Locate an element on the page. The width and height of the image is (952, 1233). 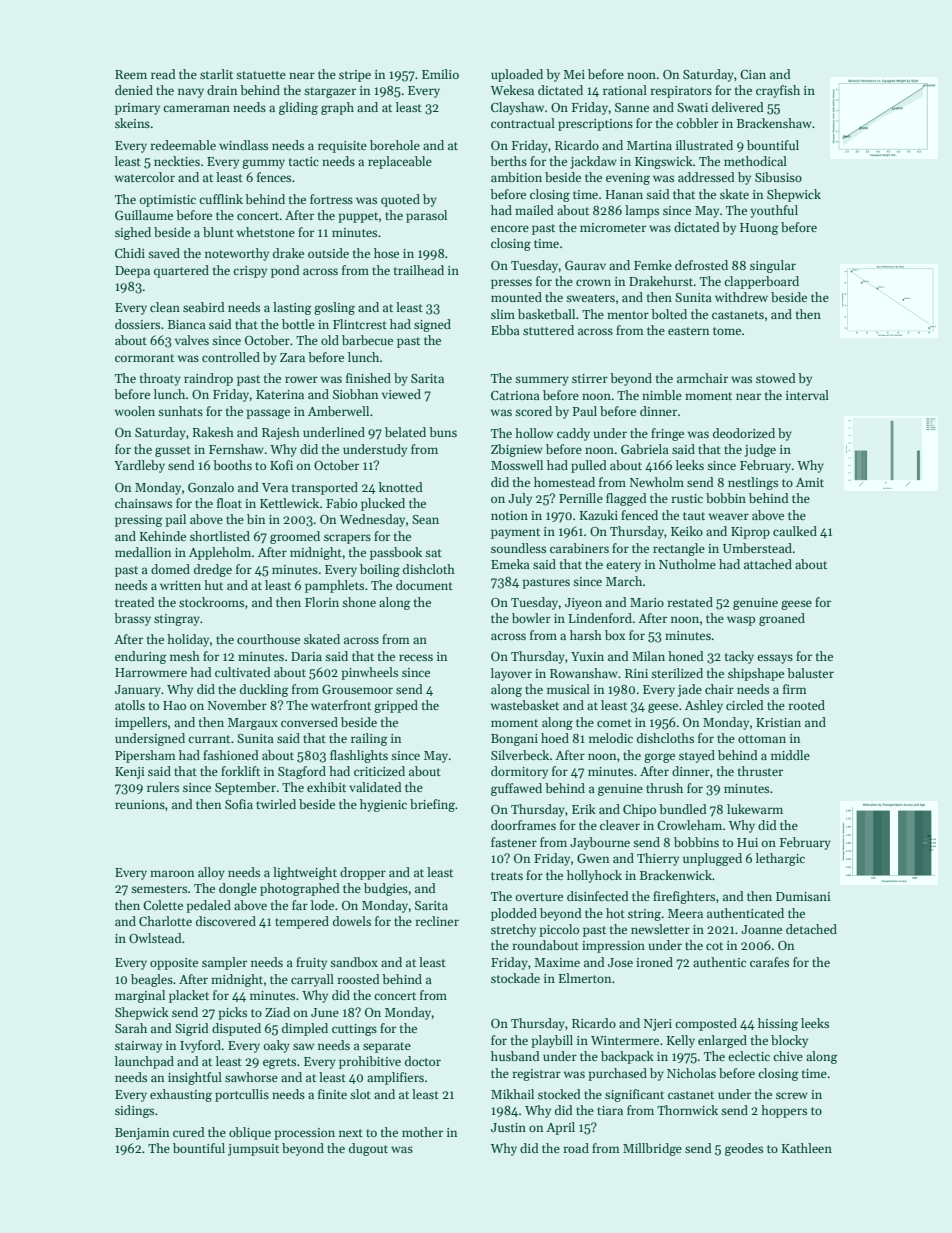
ottoman is located at coordinates (762, 739).
